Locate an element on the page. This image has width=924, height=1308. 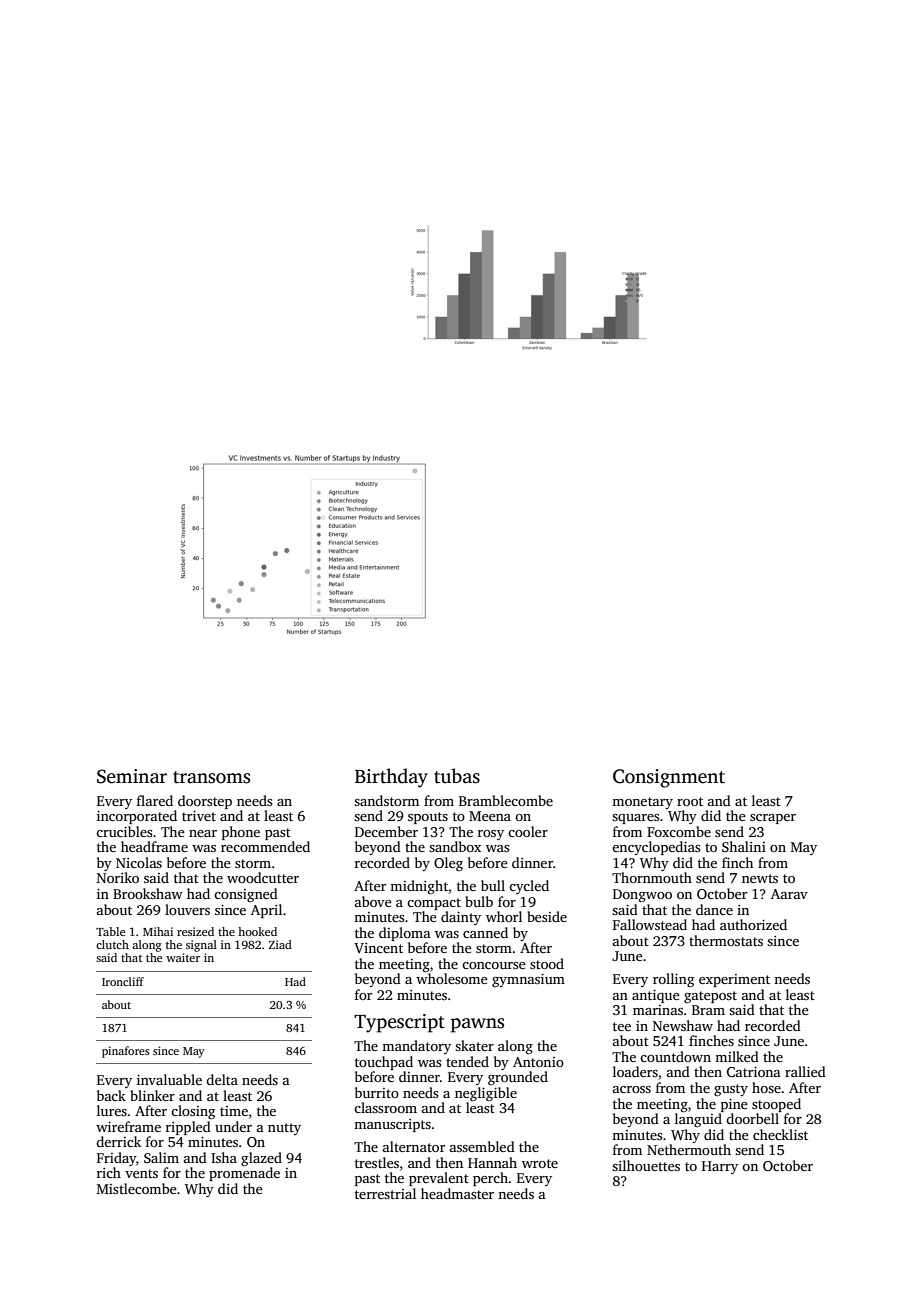
terrestrial is located at coordinates (385, 1193).
